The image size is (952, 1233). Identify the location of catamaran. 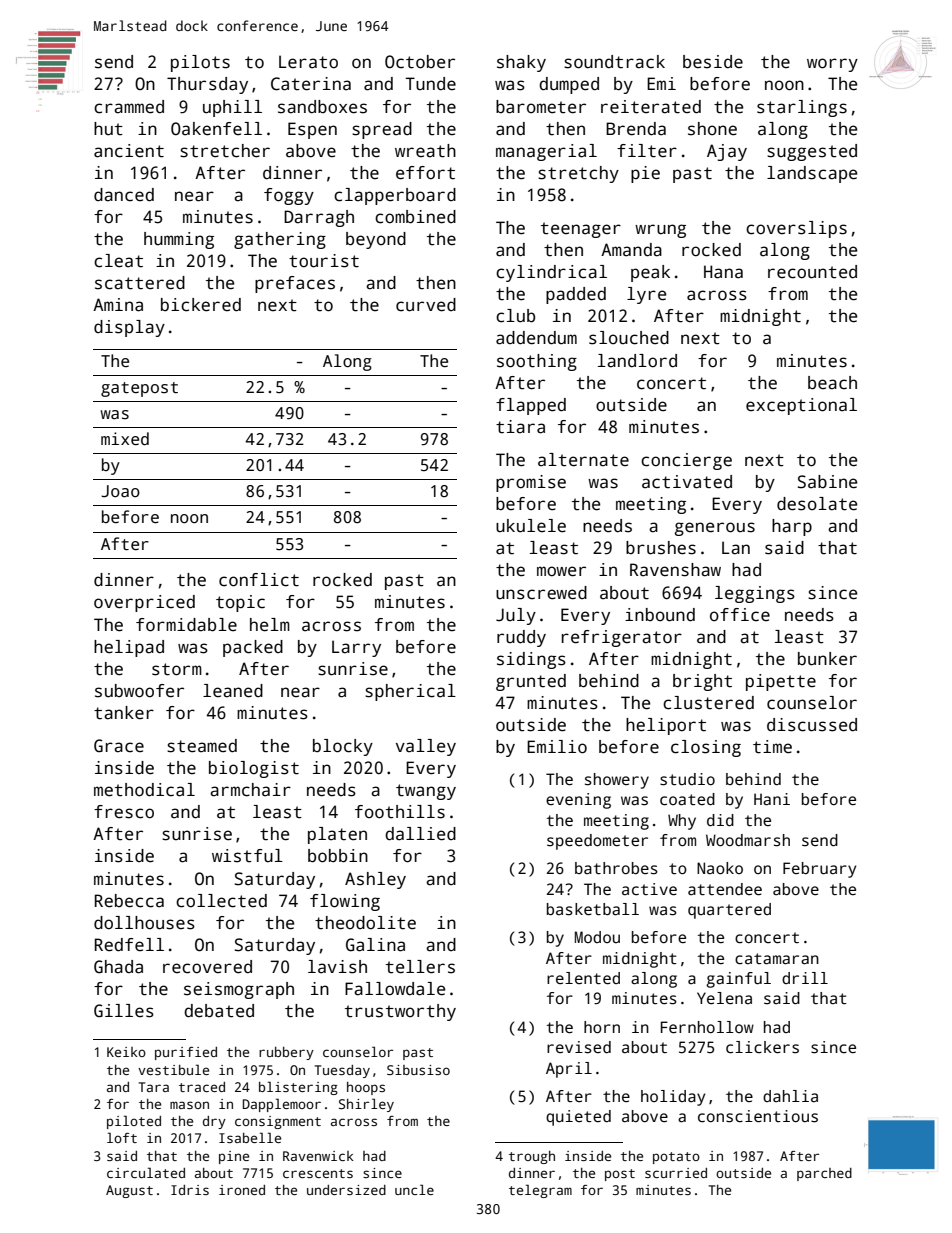
(777, 959).
